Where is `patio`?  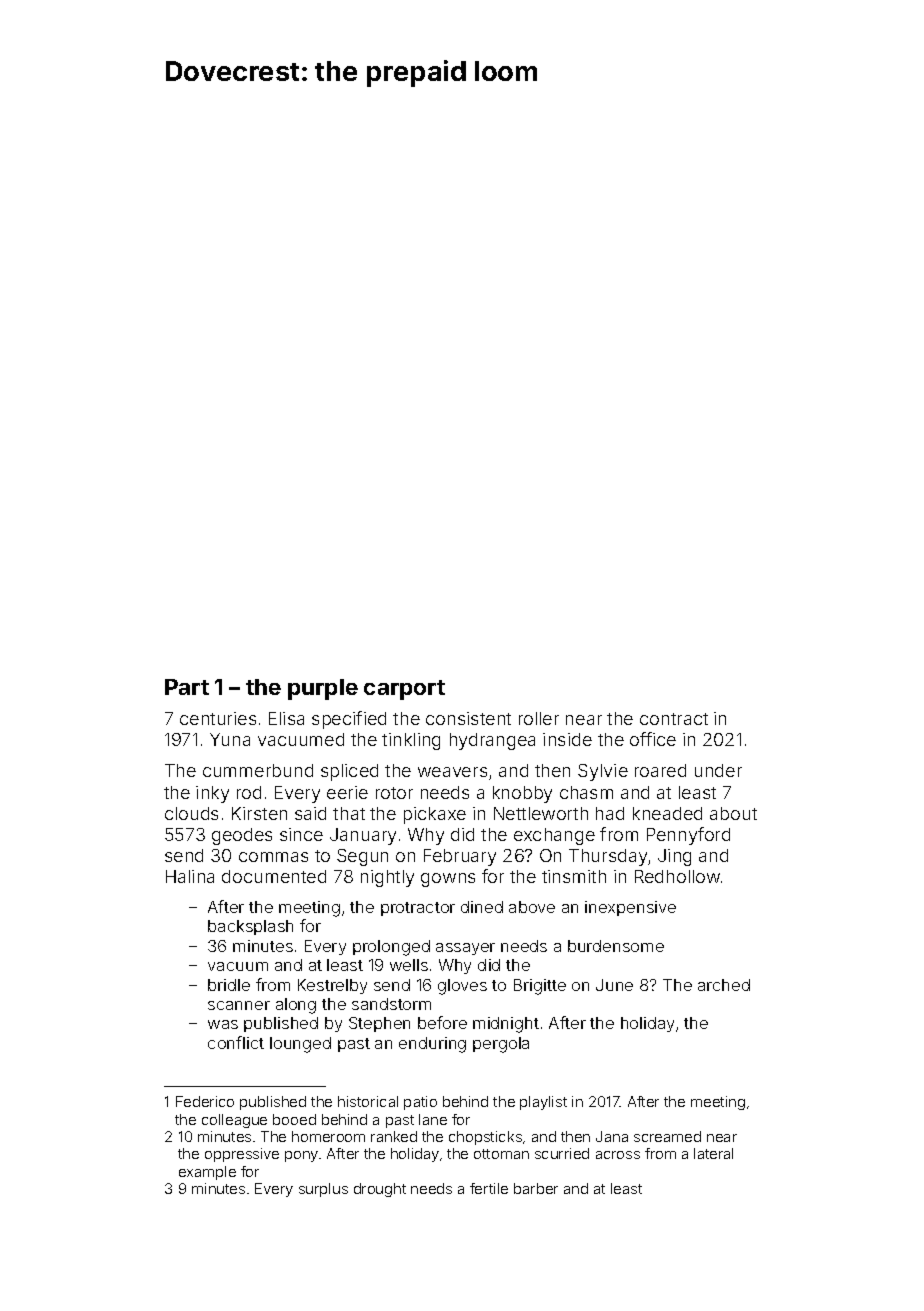 patio is located at coordinates (420, 1103).
